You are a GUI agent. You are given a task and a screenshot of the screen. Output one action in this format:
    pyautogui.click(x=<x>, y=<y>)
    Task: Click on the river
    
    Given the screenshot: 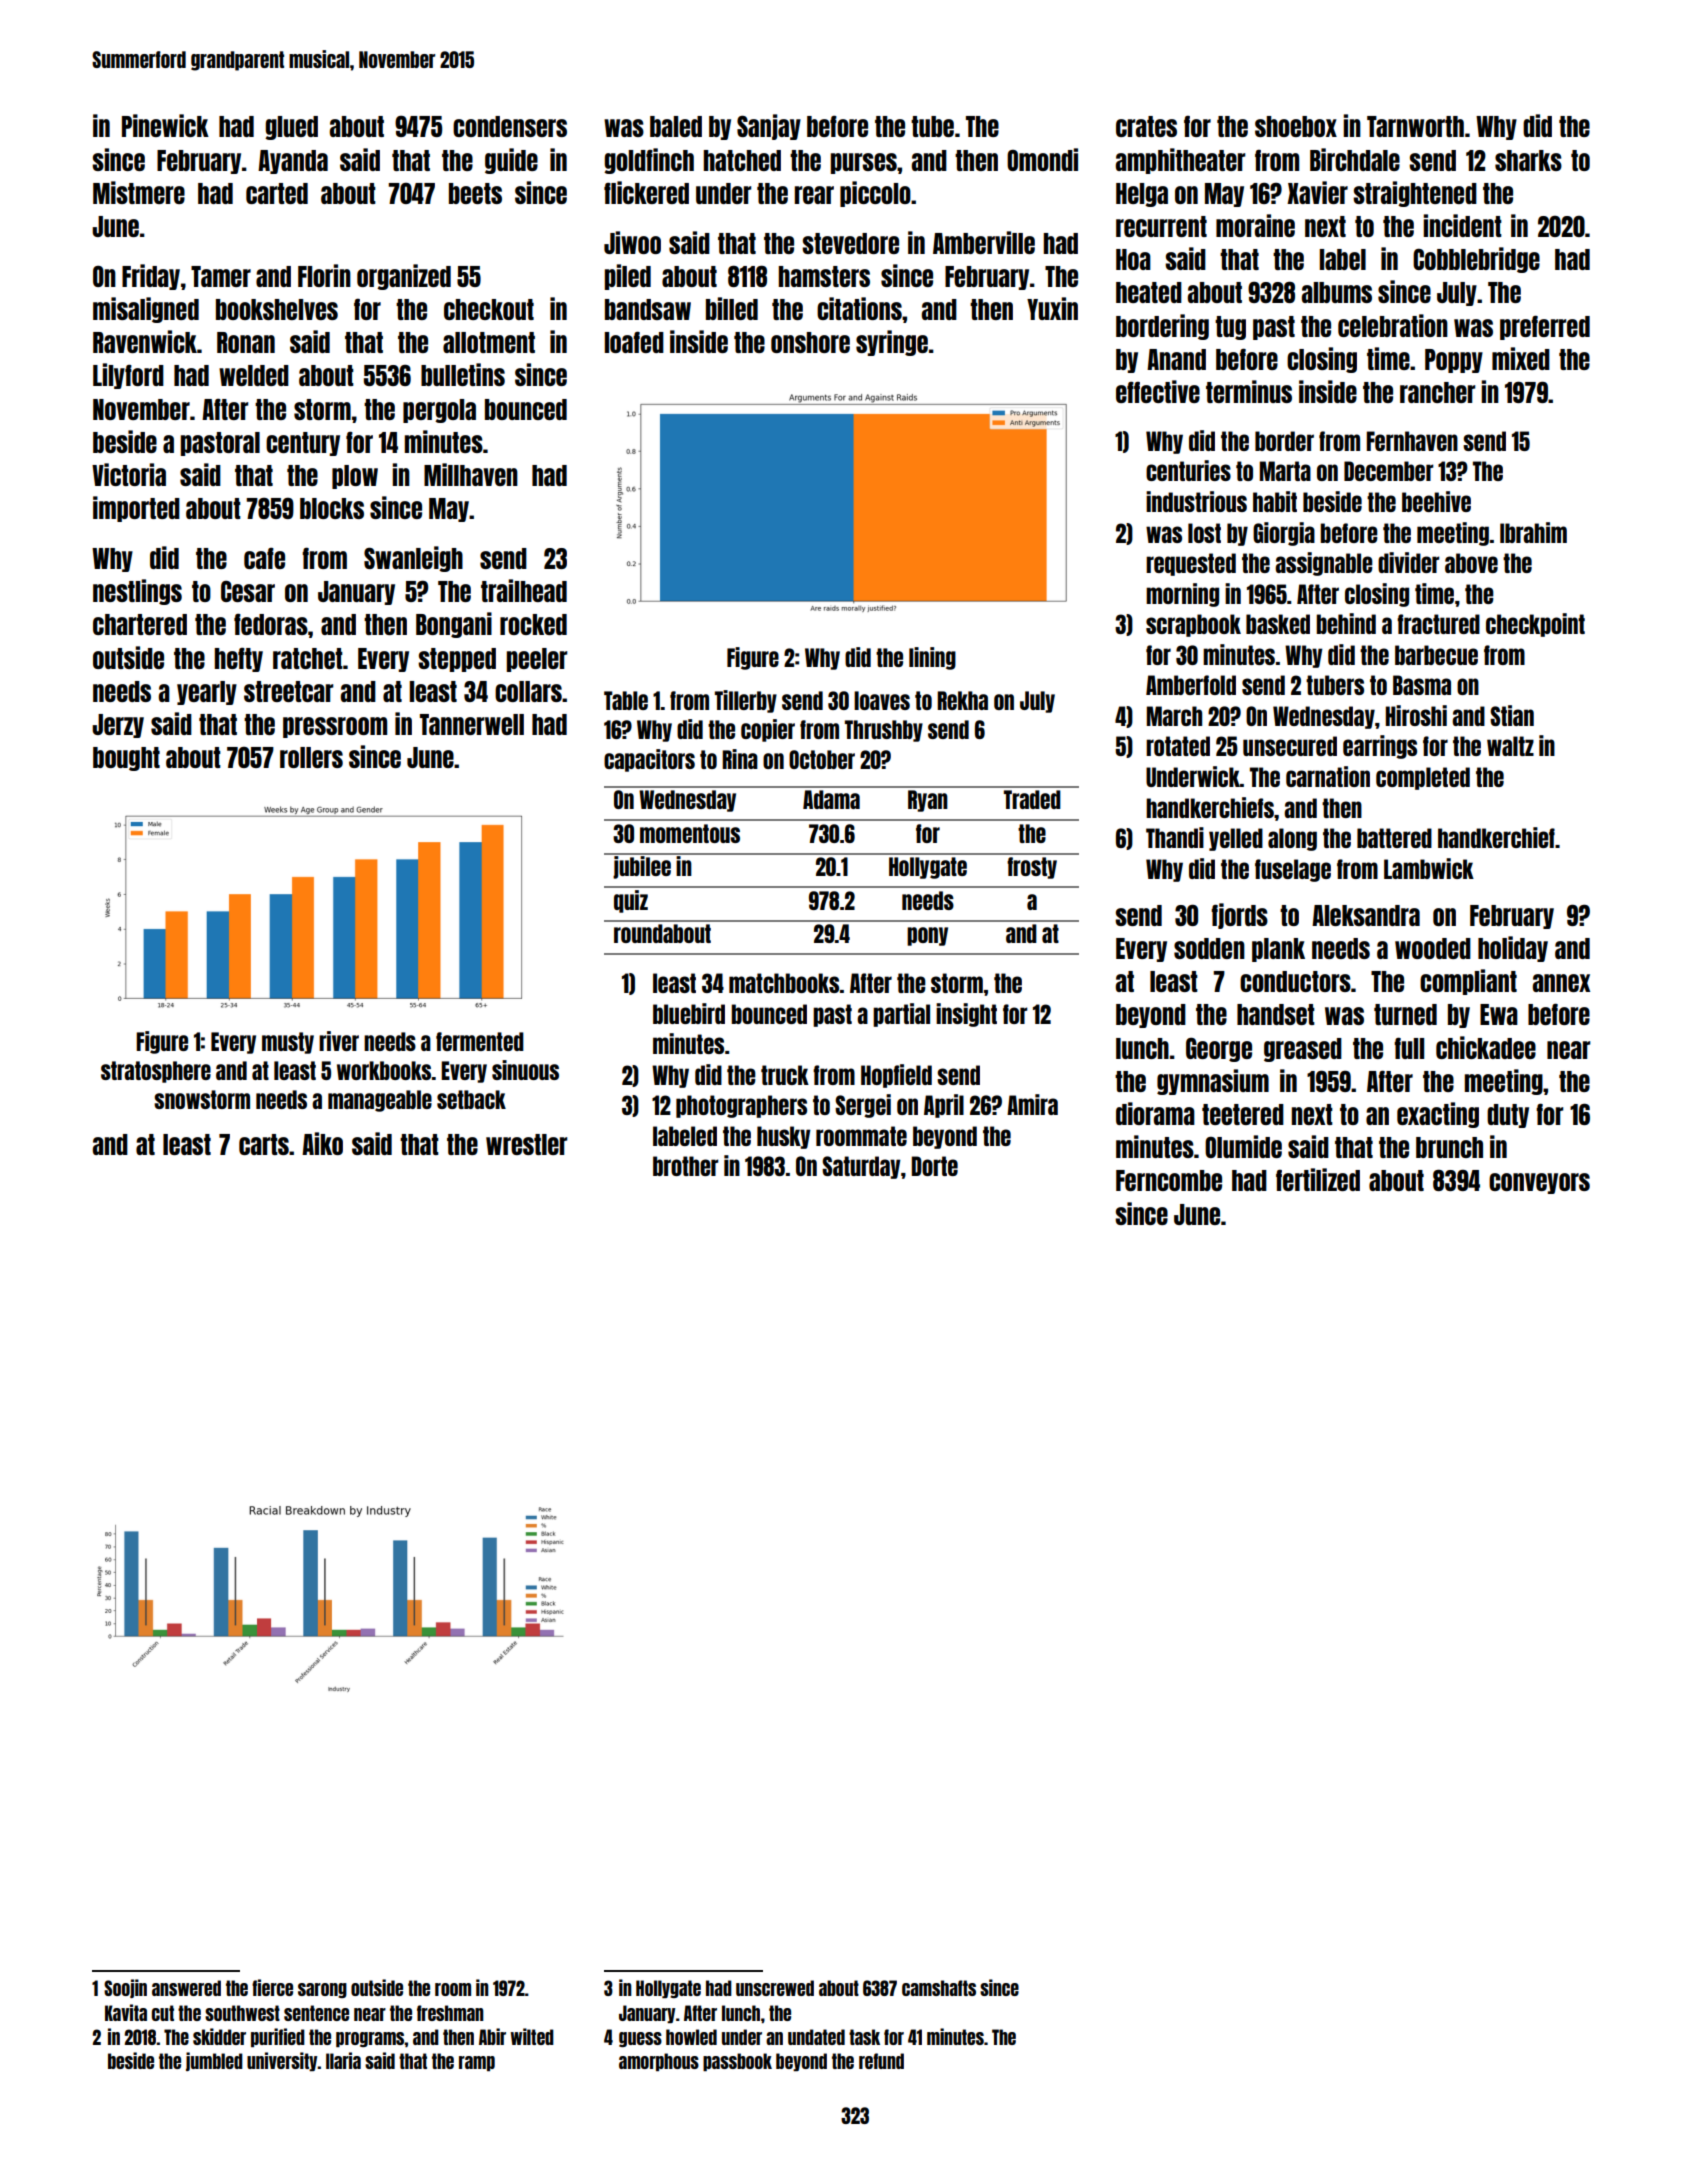 What is the action you would take?
    pyautogui.click(x=339, y=1041)
